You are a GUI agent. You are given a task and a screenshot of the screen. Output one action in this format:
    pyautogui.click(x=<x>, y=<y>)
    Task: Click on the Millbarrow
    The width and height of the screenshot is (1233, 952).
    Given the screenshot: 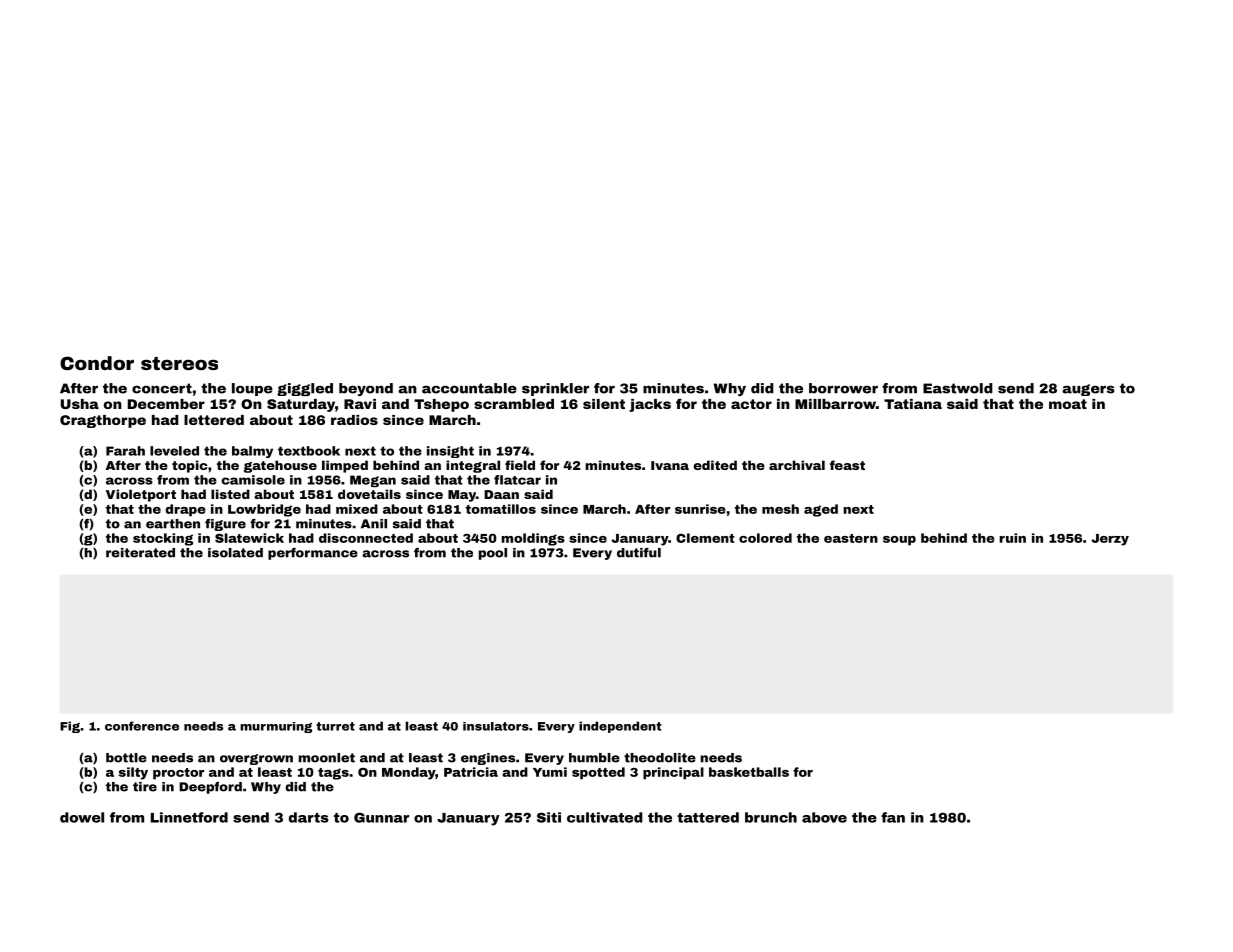 What is the action you would take?
    pyautogui.click(x=835, y=404)
